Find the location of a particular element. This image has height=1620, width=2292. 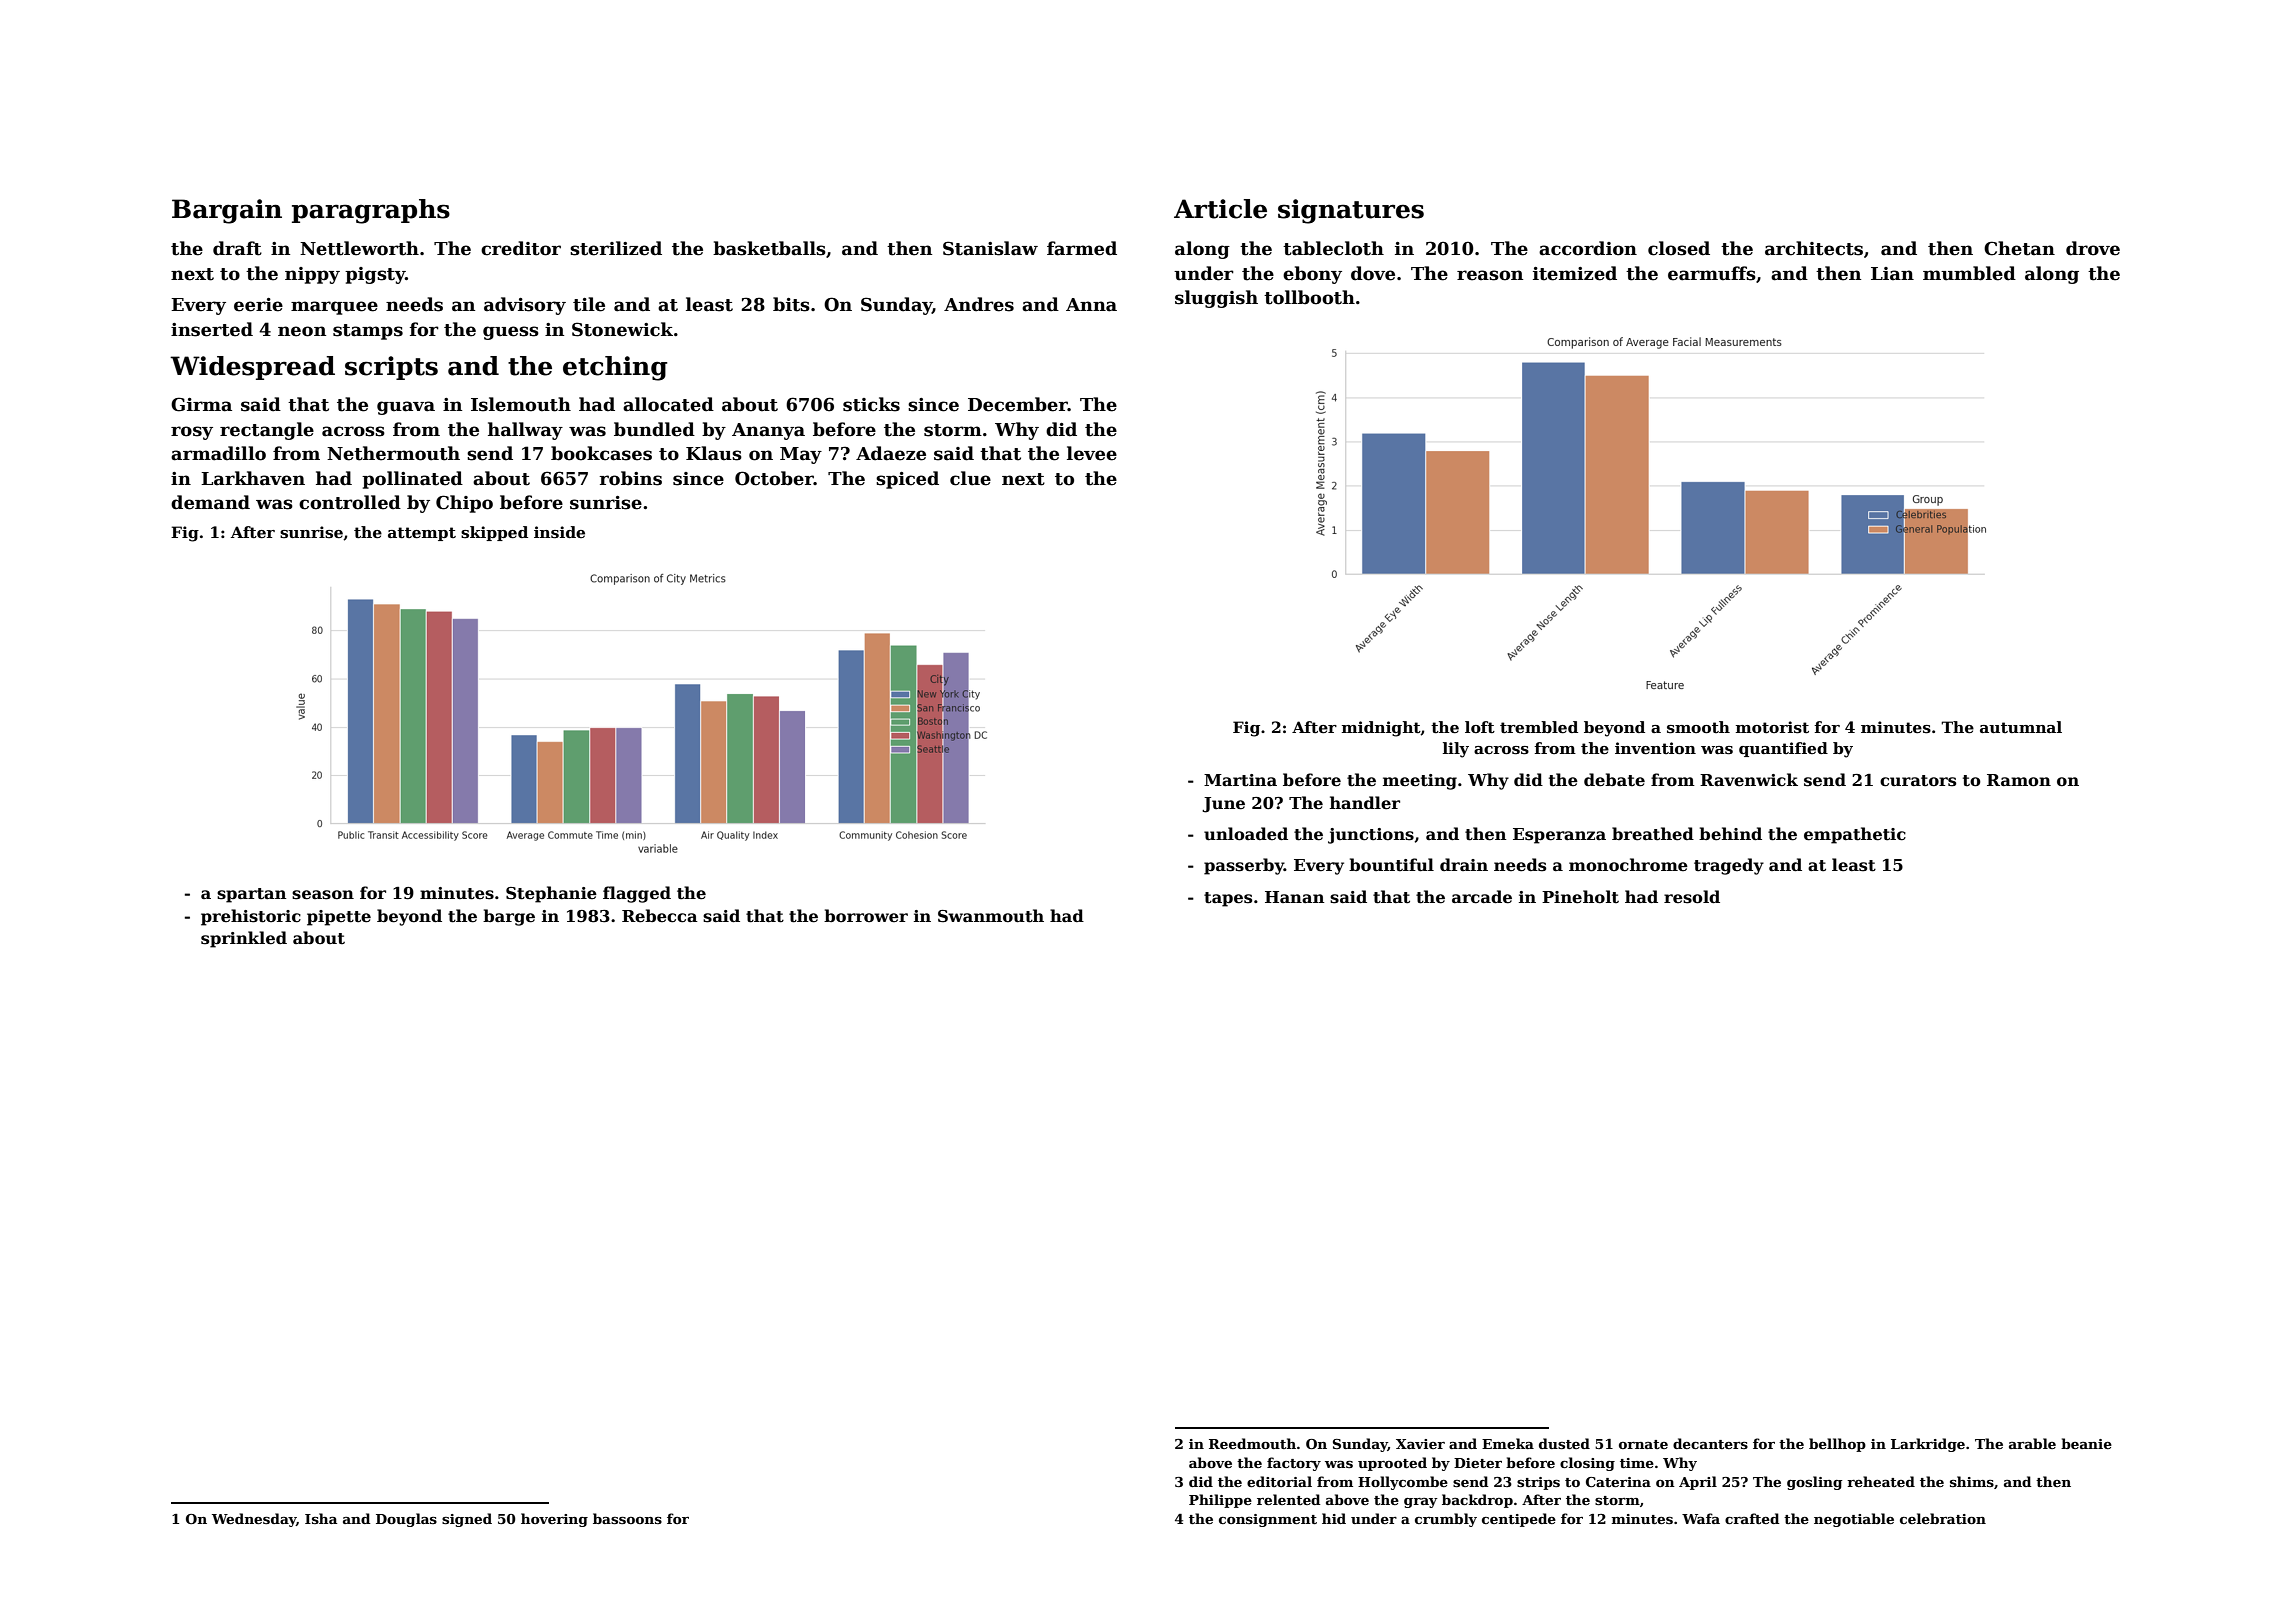

Pineholt is located at coordinates (1580, 897).
